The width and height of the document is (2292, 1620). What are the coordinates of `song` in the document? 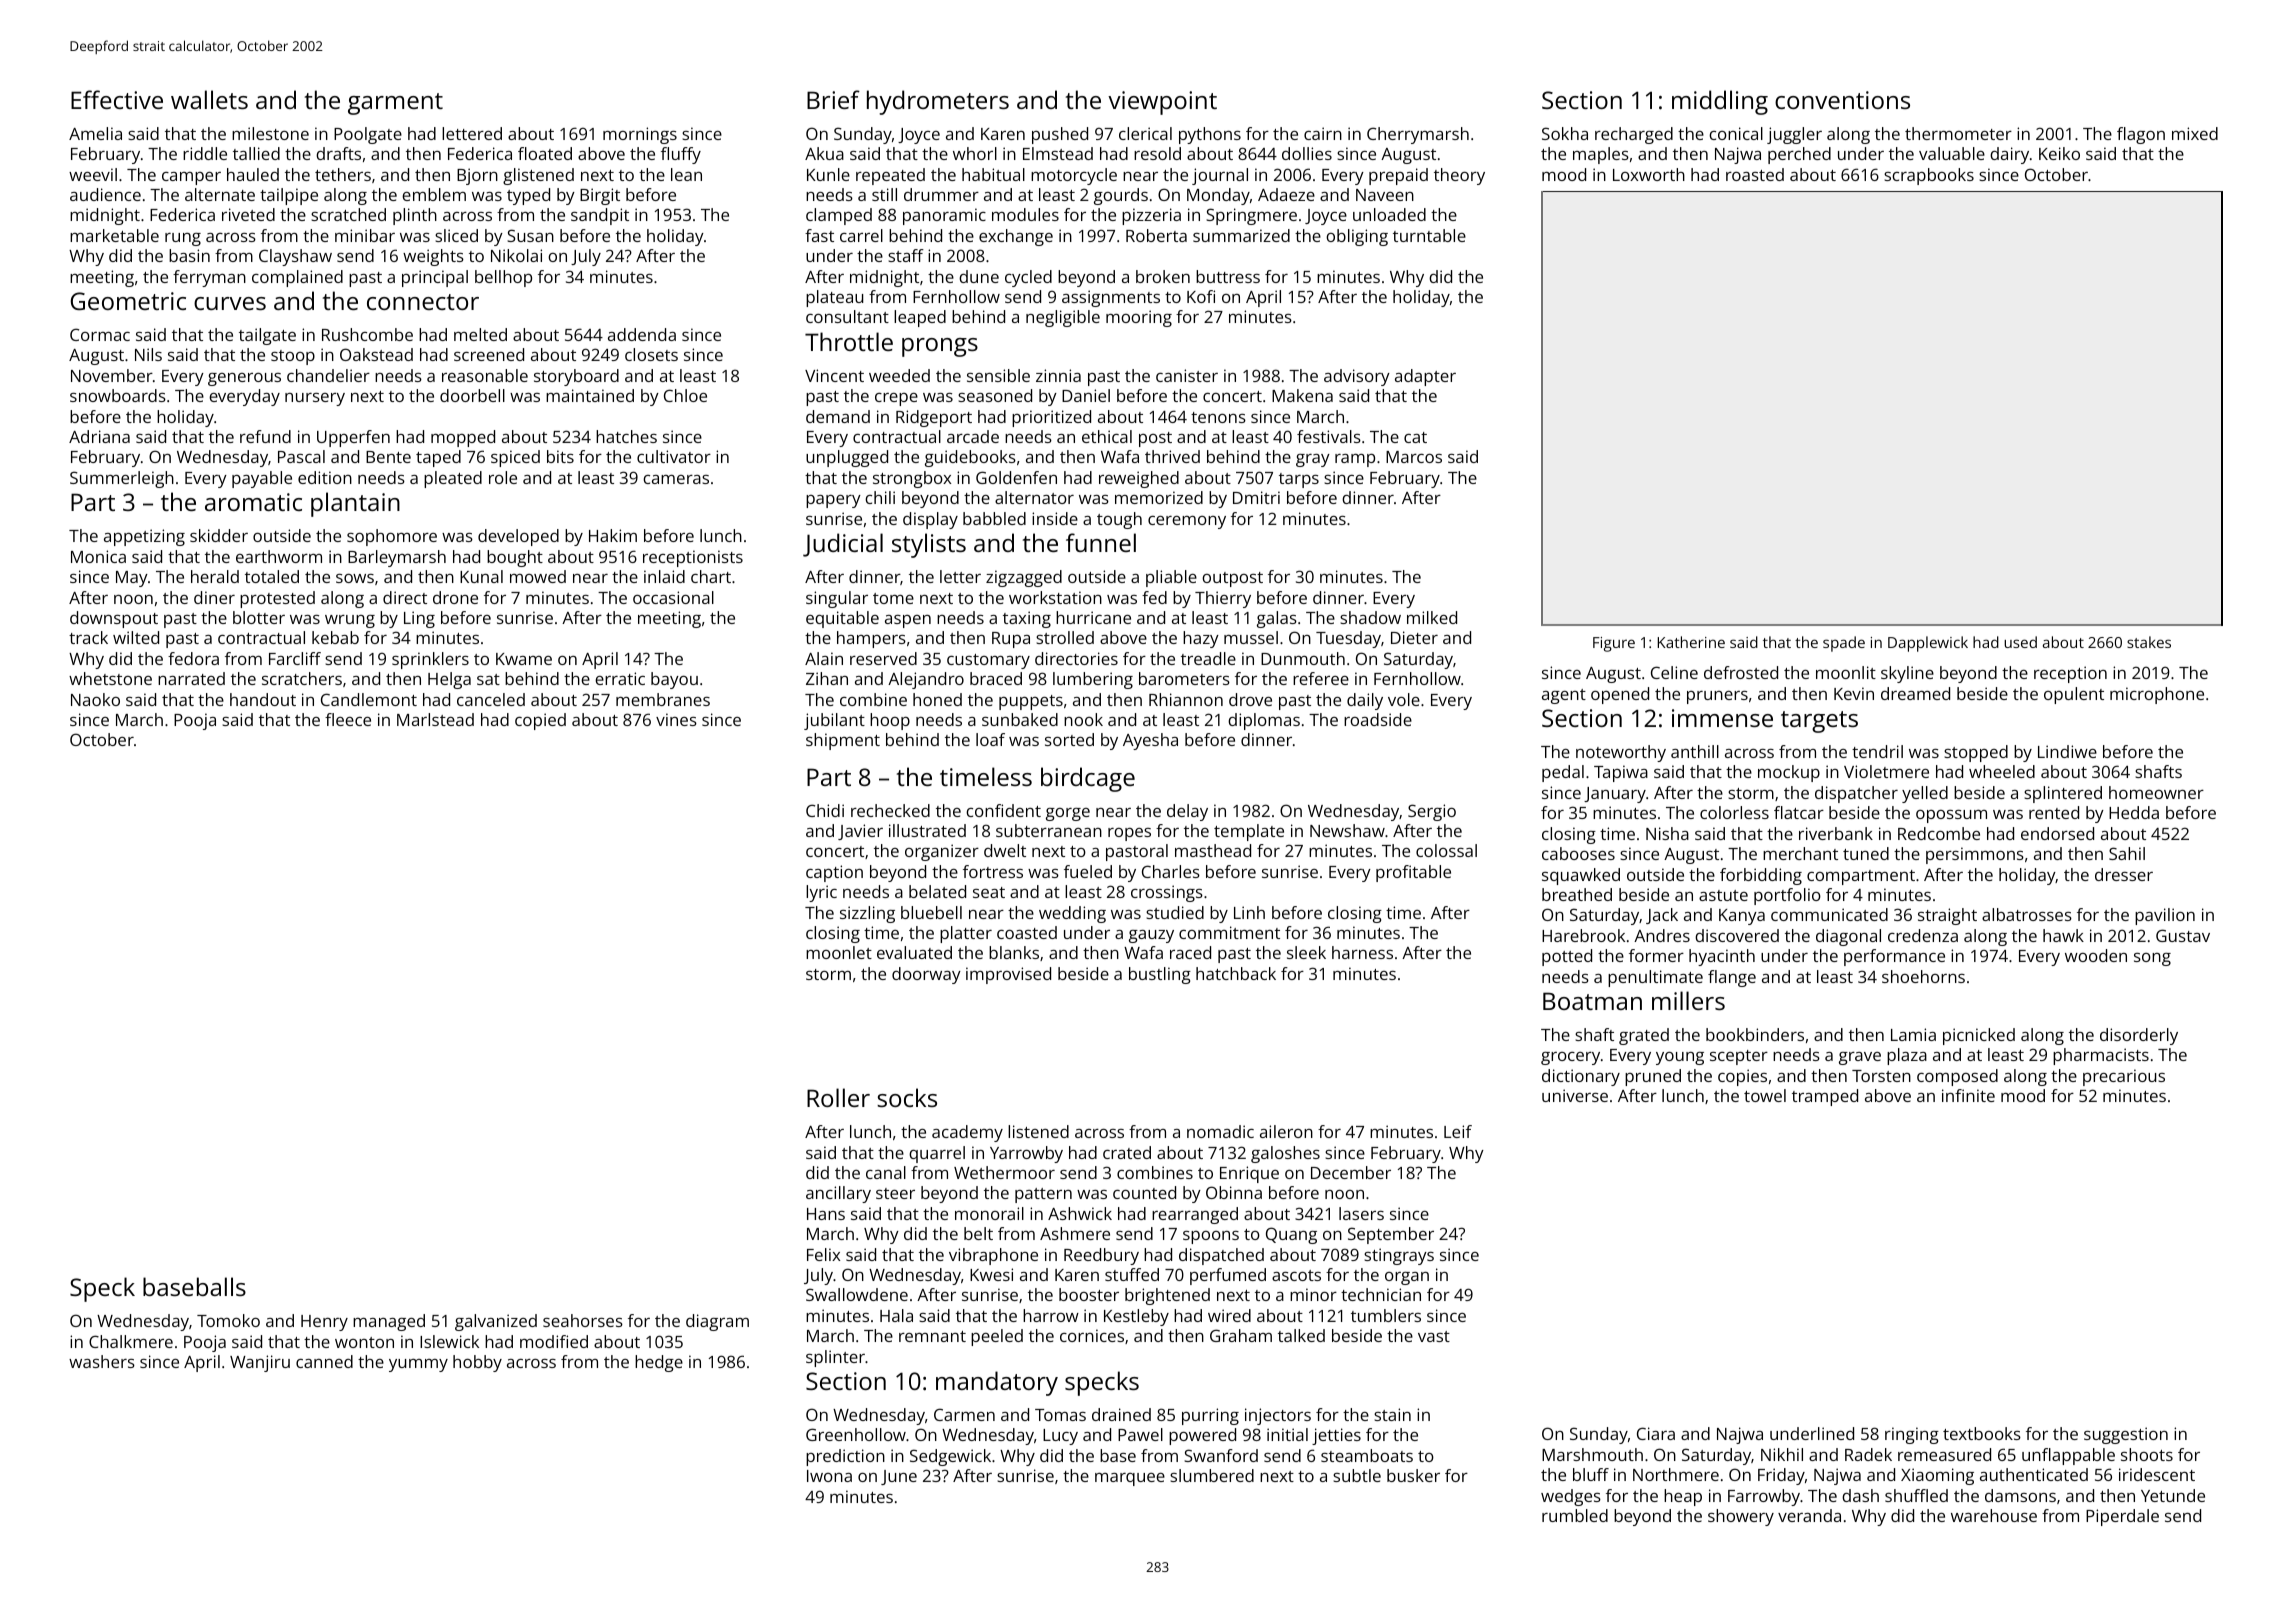 It's located at (2152, 959).
